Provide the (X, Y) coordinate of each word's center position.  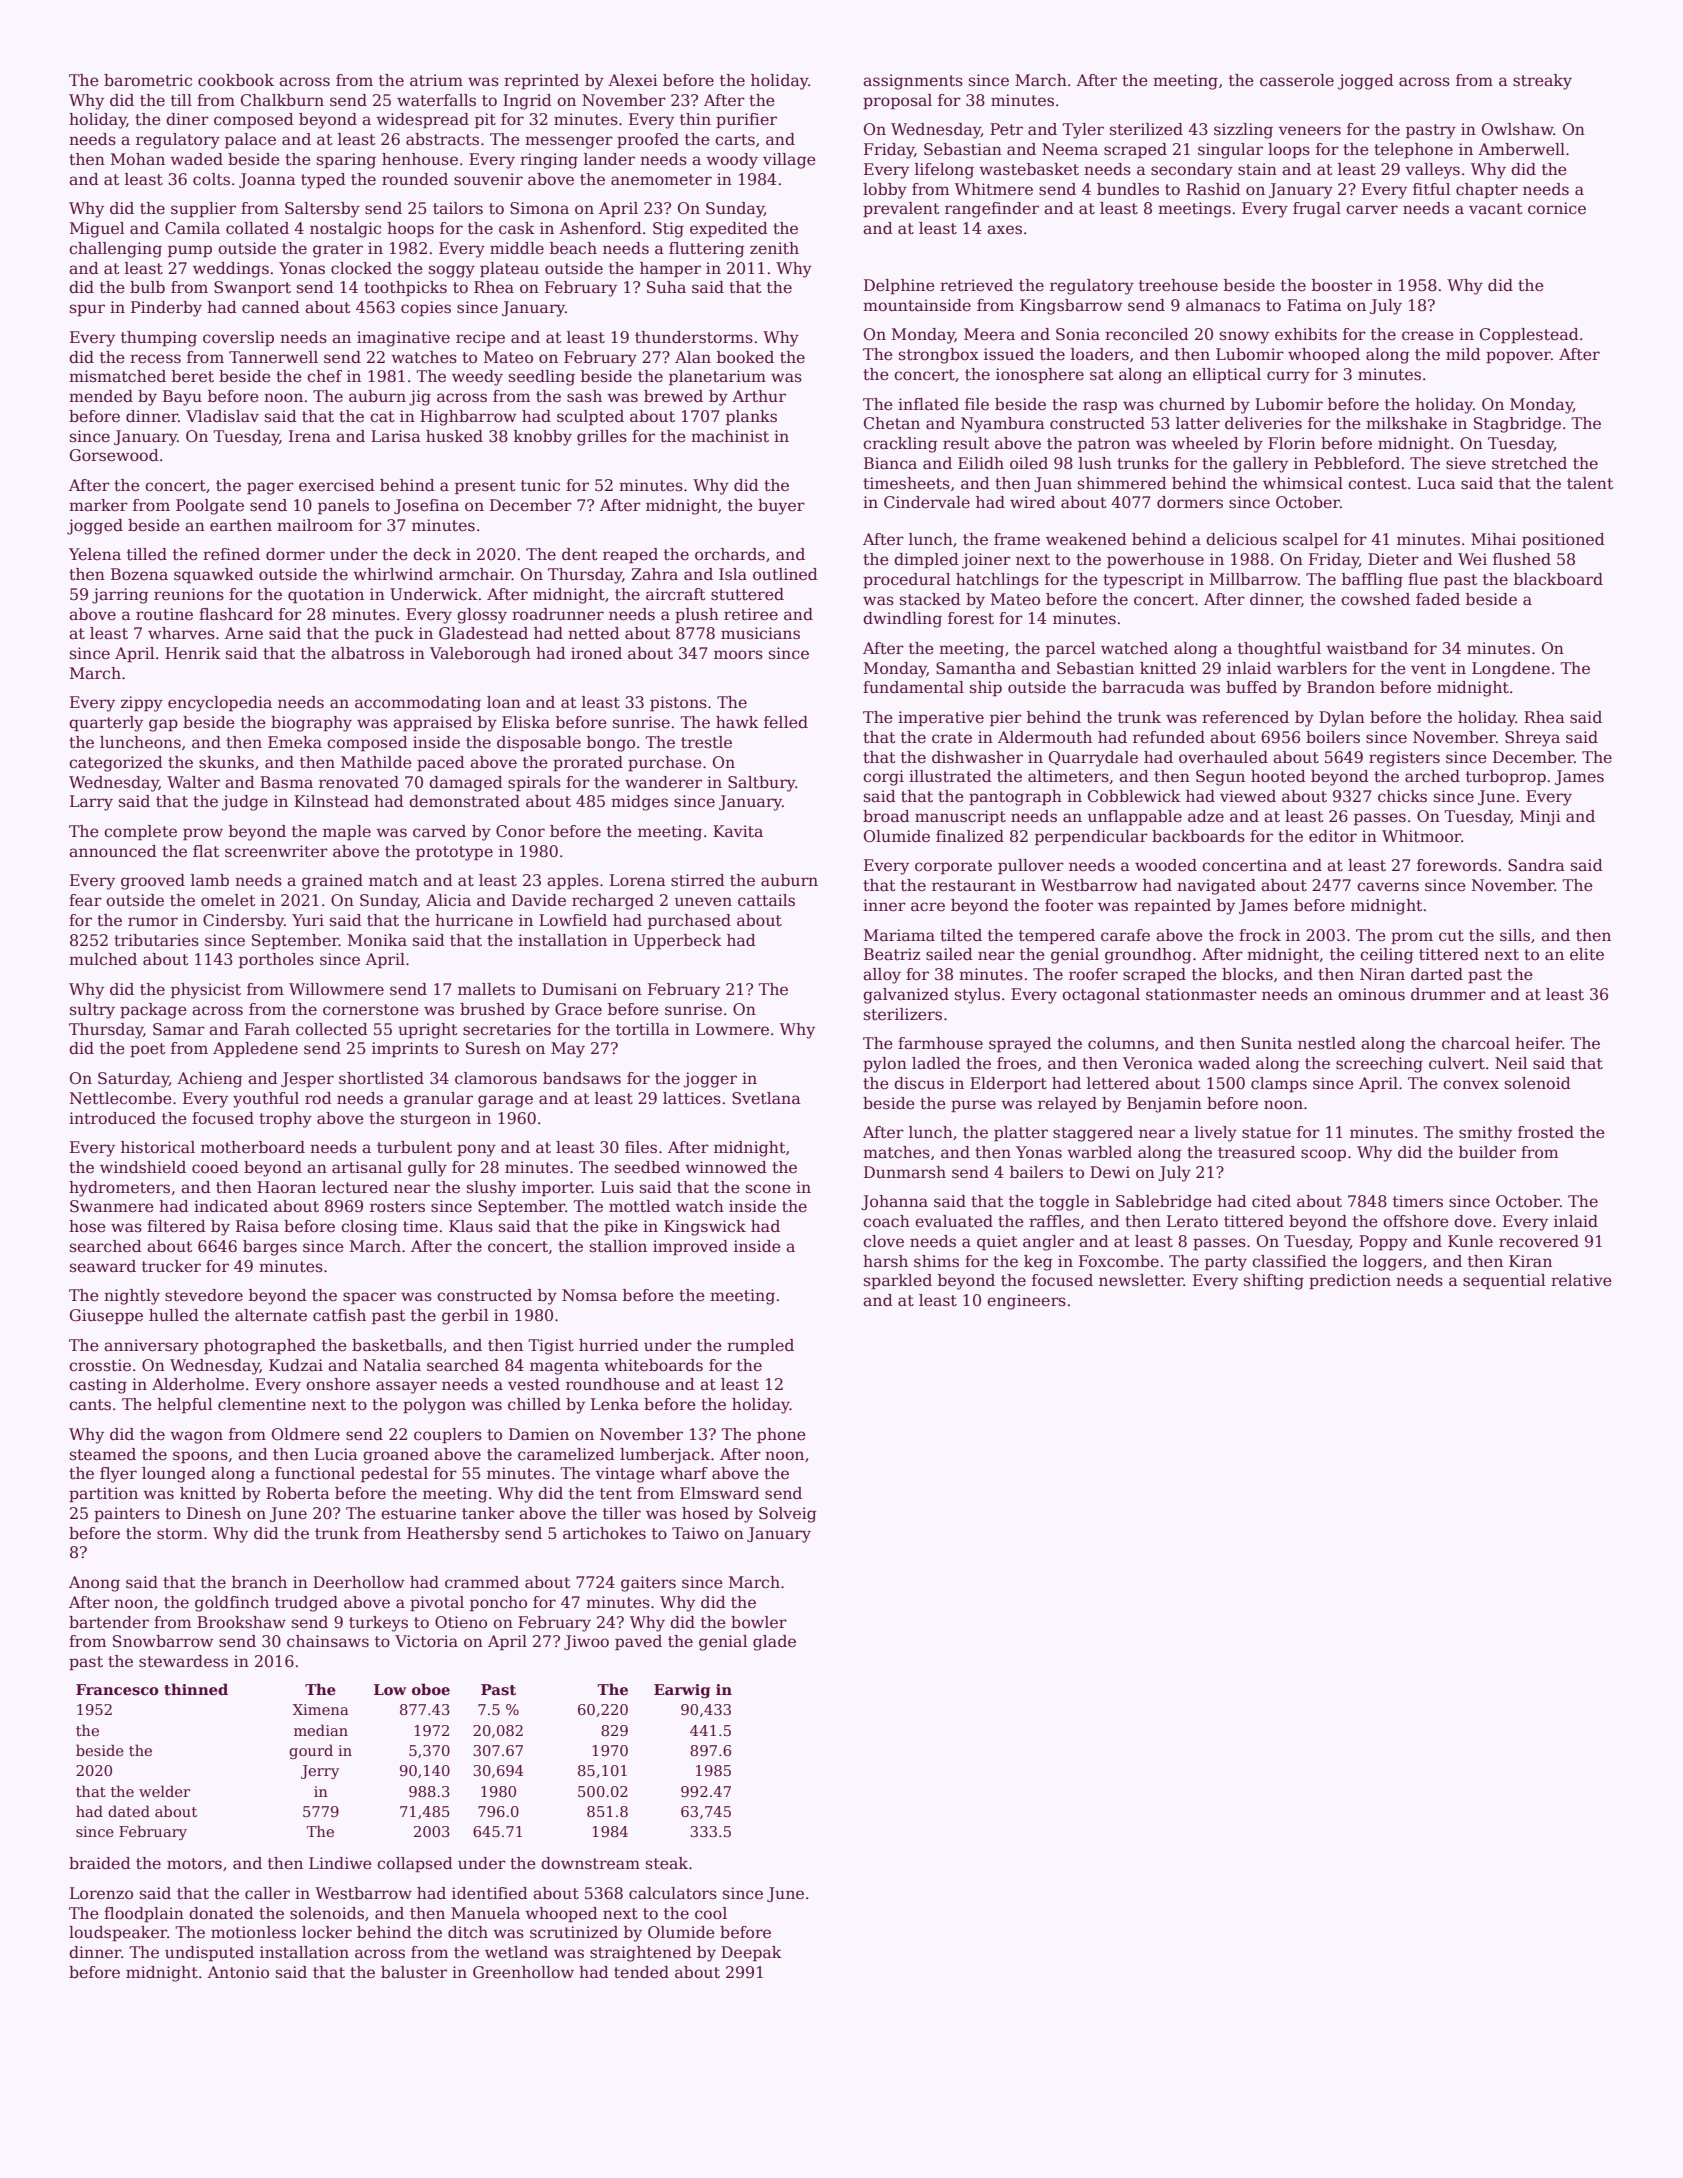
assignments (913, 82)
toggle (1064, 1203)
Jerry (320, 1772)
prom (1412, 938)
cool (711, 1913)
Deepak (751, 1954)
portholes (276, 961)
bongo (611, 744)
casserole (1297, 80)
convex (1471, 1085)
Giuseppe (106, 1317)
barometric (148, 80)
